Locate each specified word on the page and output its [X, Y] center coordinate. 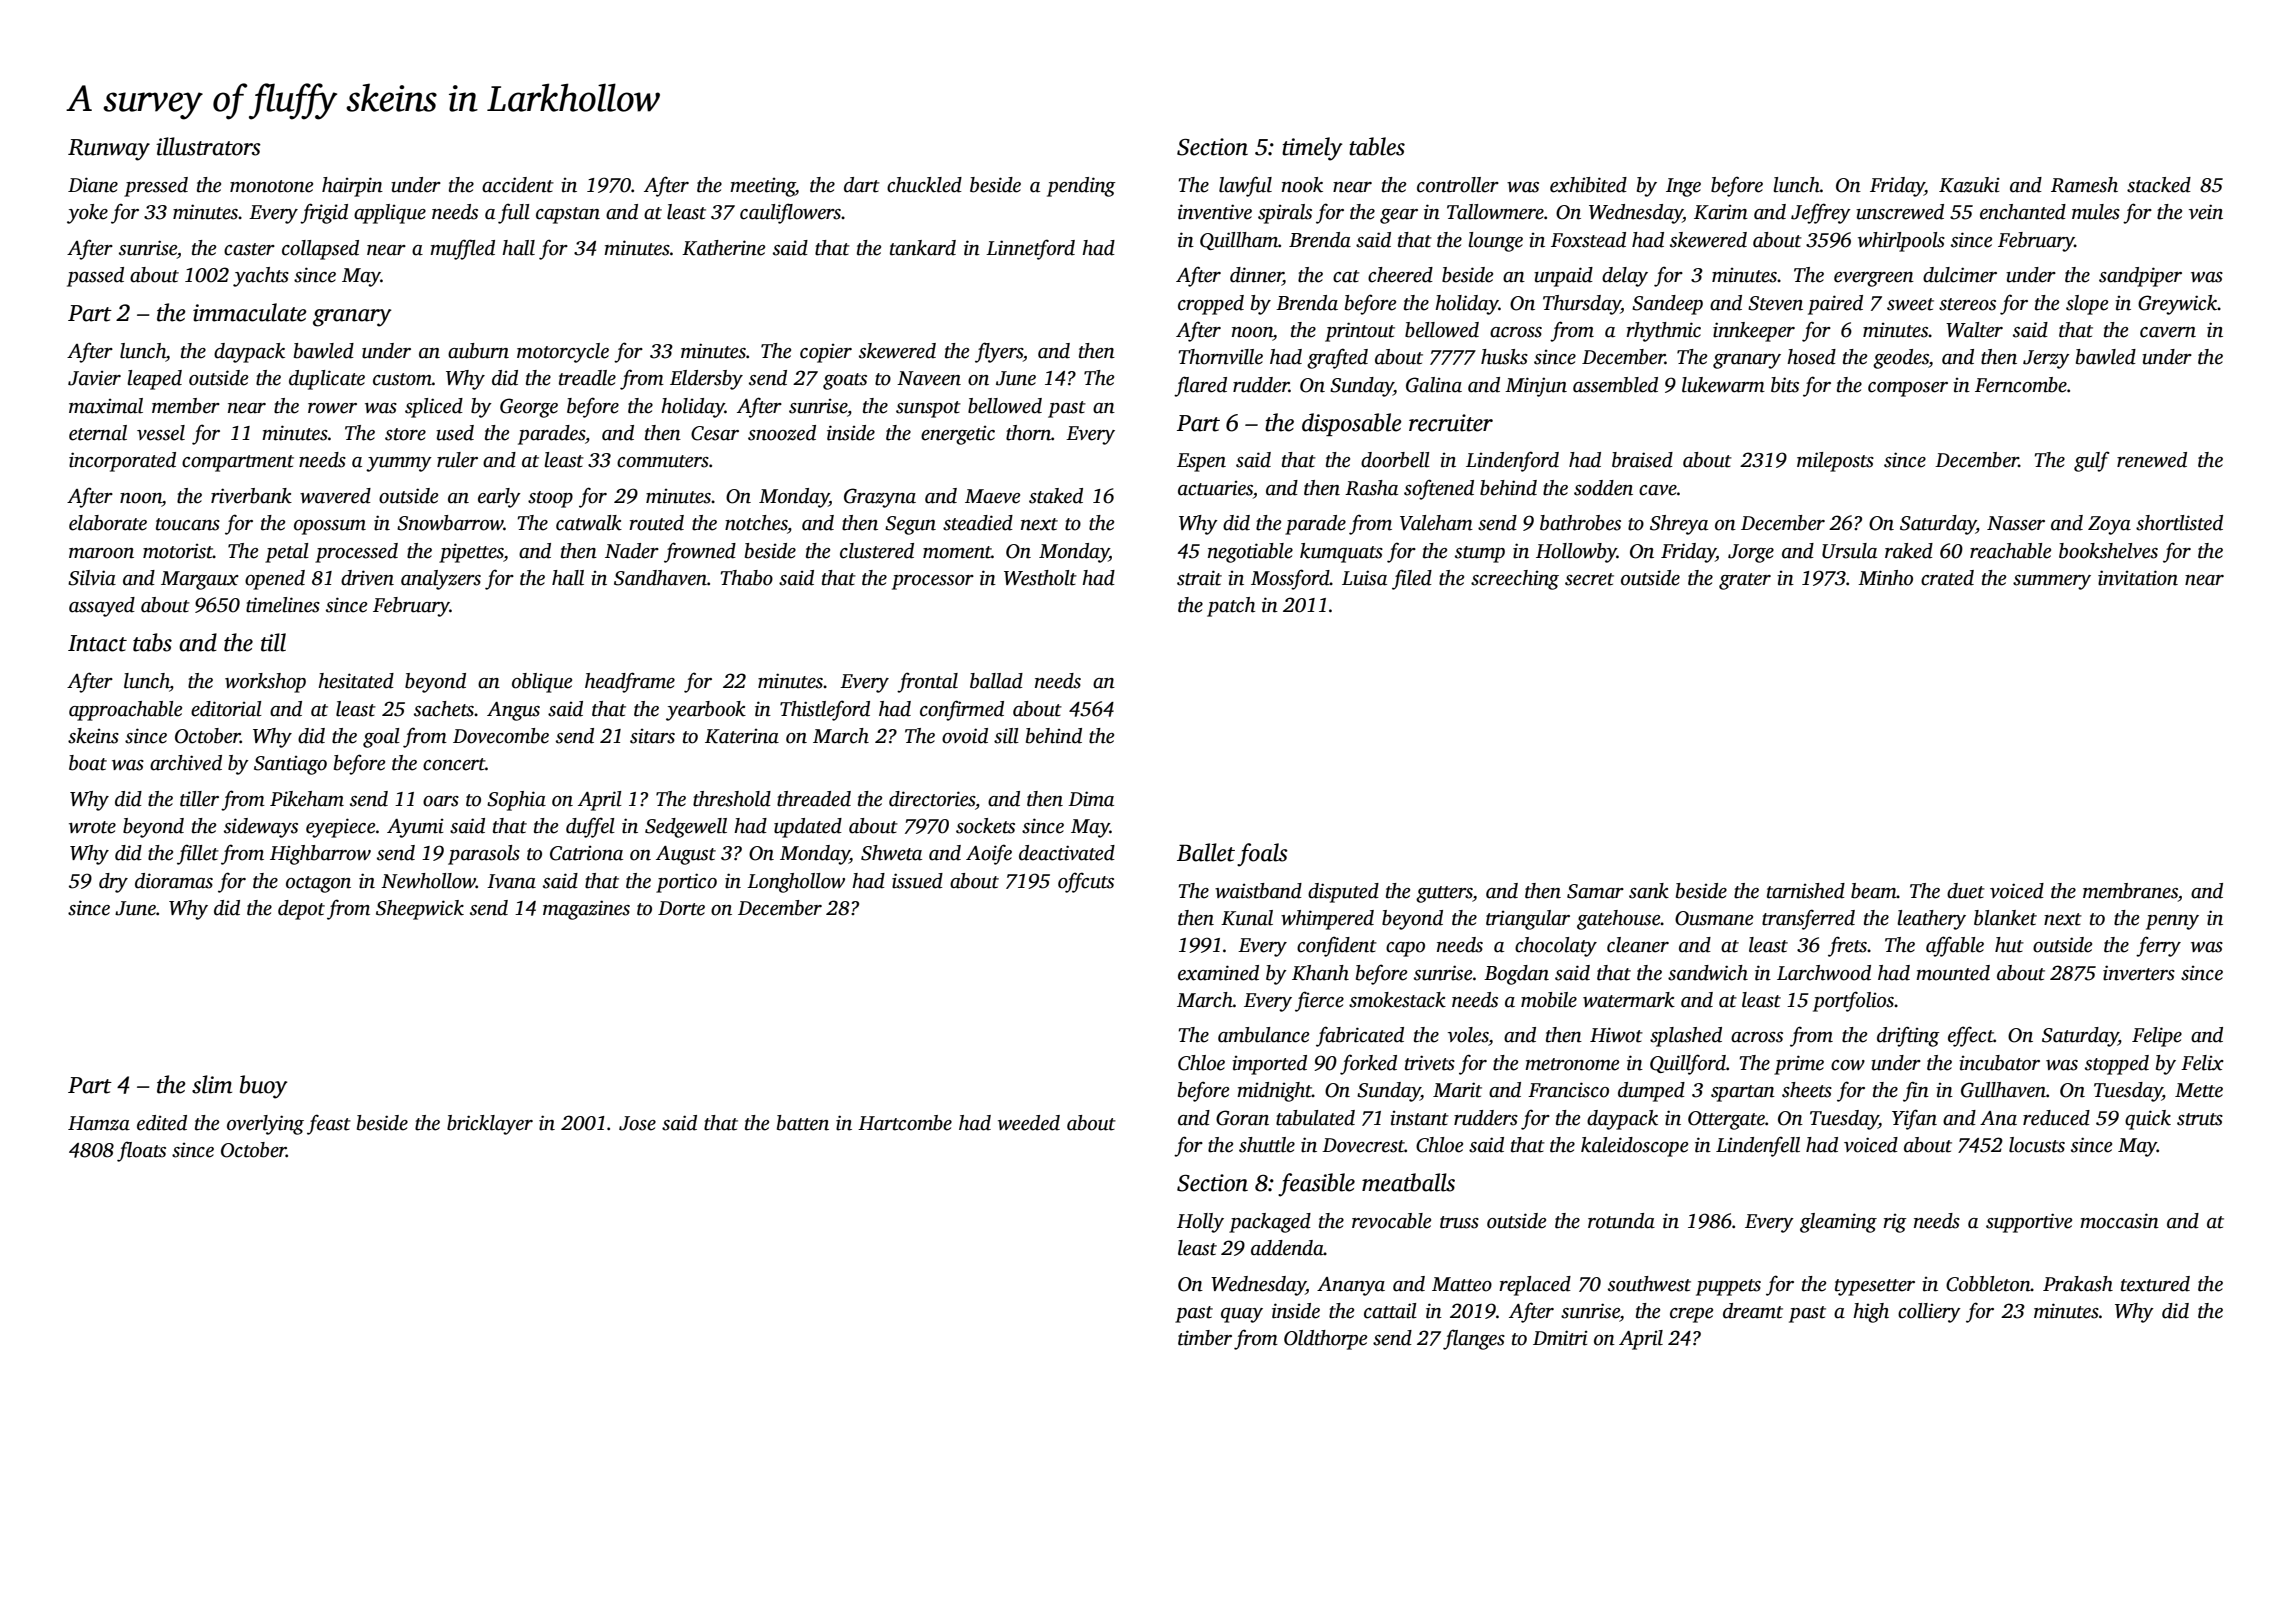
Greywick [2178, 305]
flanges [1474, 1339]
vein [2206, 212]
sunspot [928, 409]
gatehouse [1619, 920]
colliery [1929, 1313]
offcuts [1086, 882]
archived [186, 763]
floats [141, 1151]
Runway [109, 150]
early [499, 498]
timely [1312, 149]
